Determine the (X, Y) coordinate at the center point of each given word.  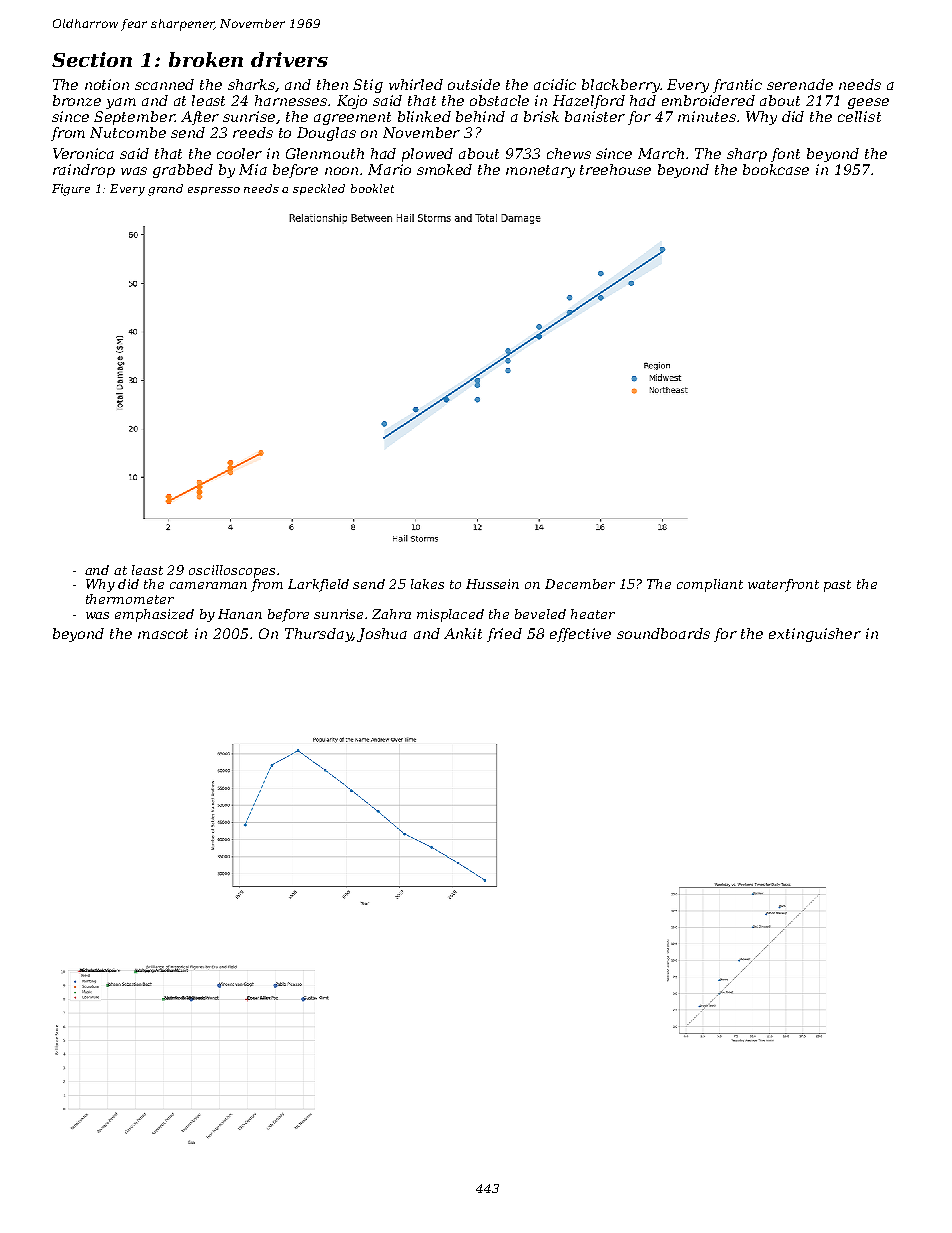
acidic (555, 84)
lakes (427, 584)
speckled (319, 189)
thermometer (130, 599)
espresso (214, 191)
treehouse (615, 169)
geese (868, 103)
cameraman (208, 585)
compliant (710, 585)
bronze (77, 100)
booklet (372, 188)
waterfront (783, 585)
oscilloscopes (232, 571)
